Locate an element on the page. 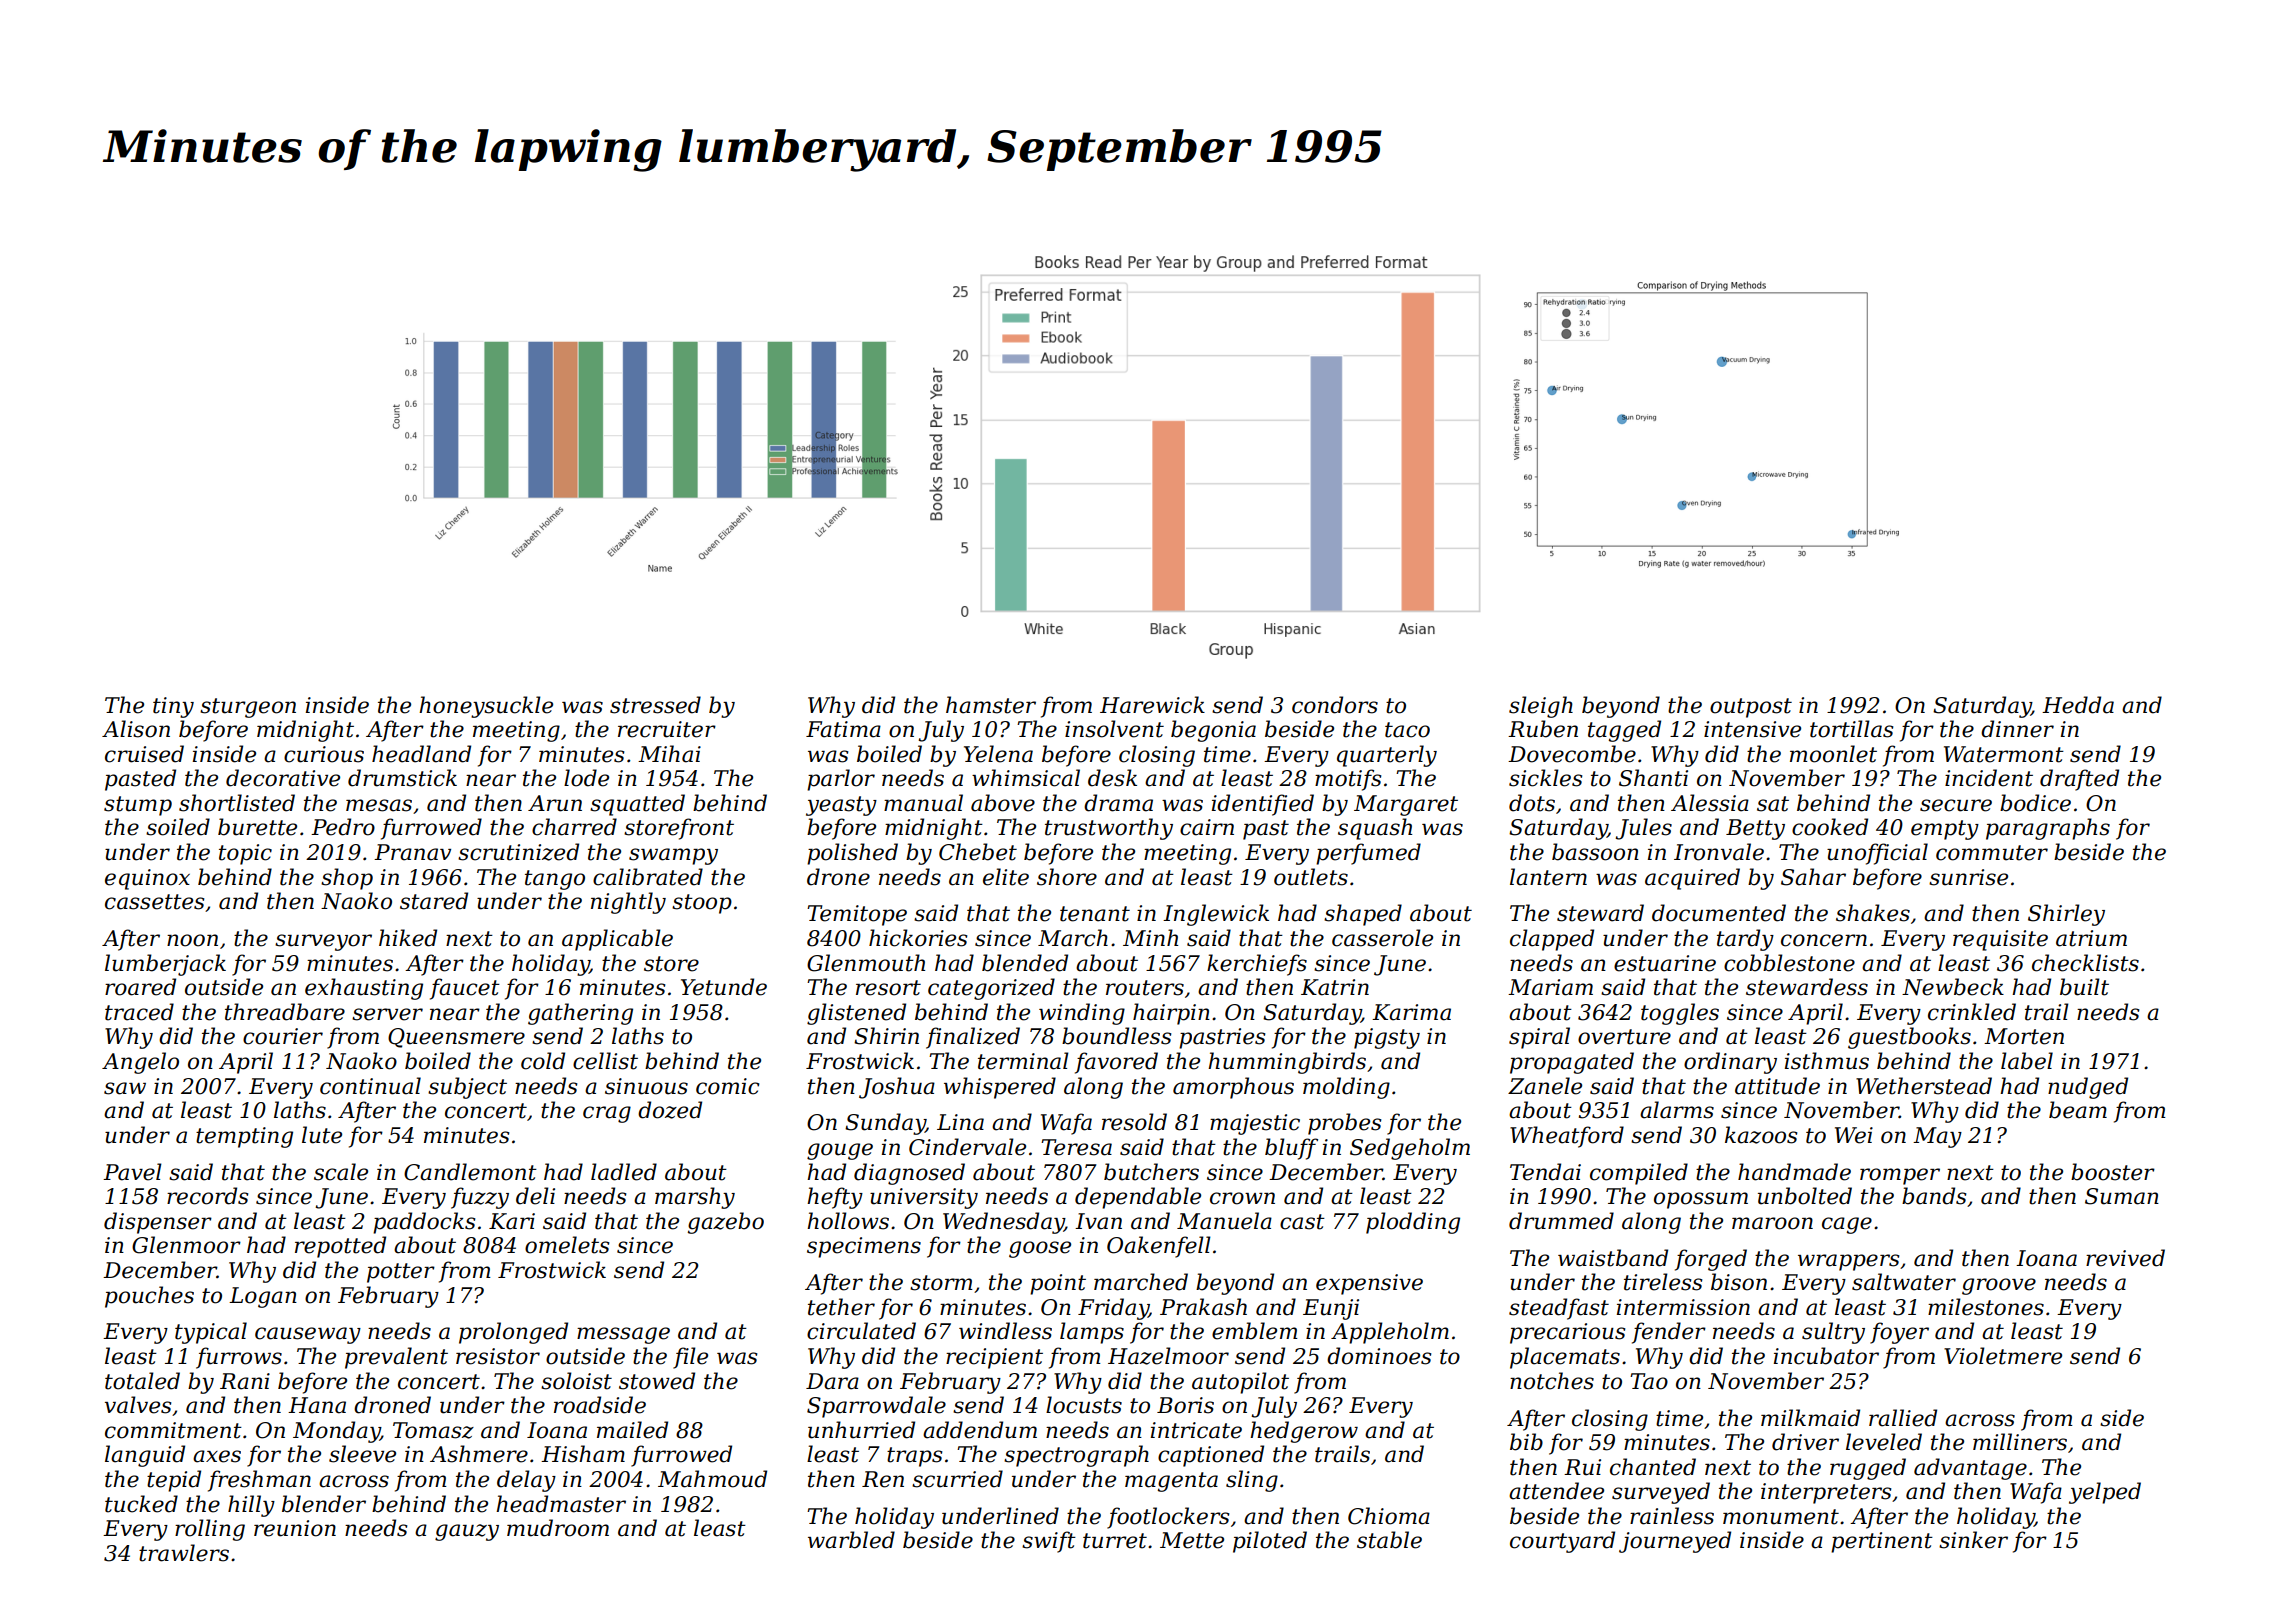 The image size is (2282, 1614). Mette is located at coordinates (1192, 1540).
